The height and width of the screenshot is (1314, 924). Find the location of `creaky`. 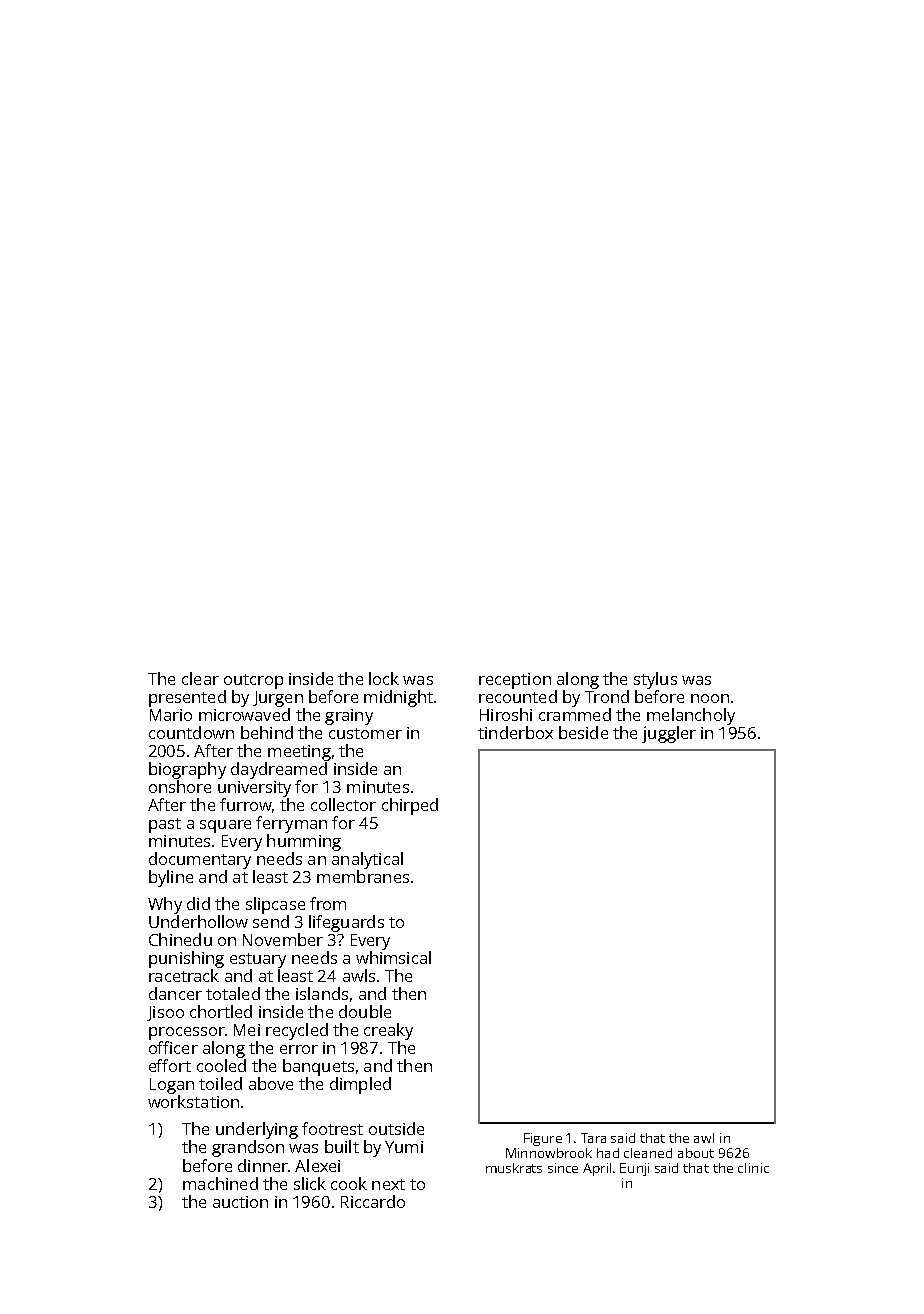

creaky is located at coordinates (388, 1031).
